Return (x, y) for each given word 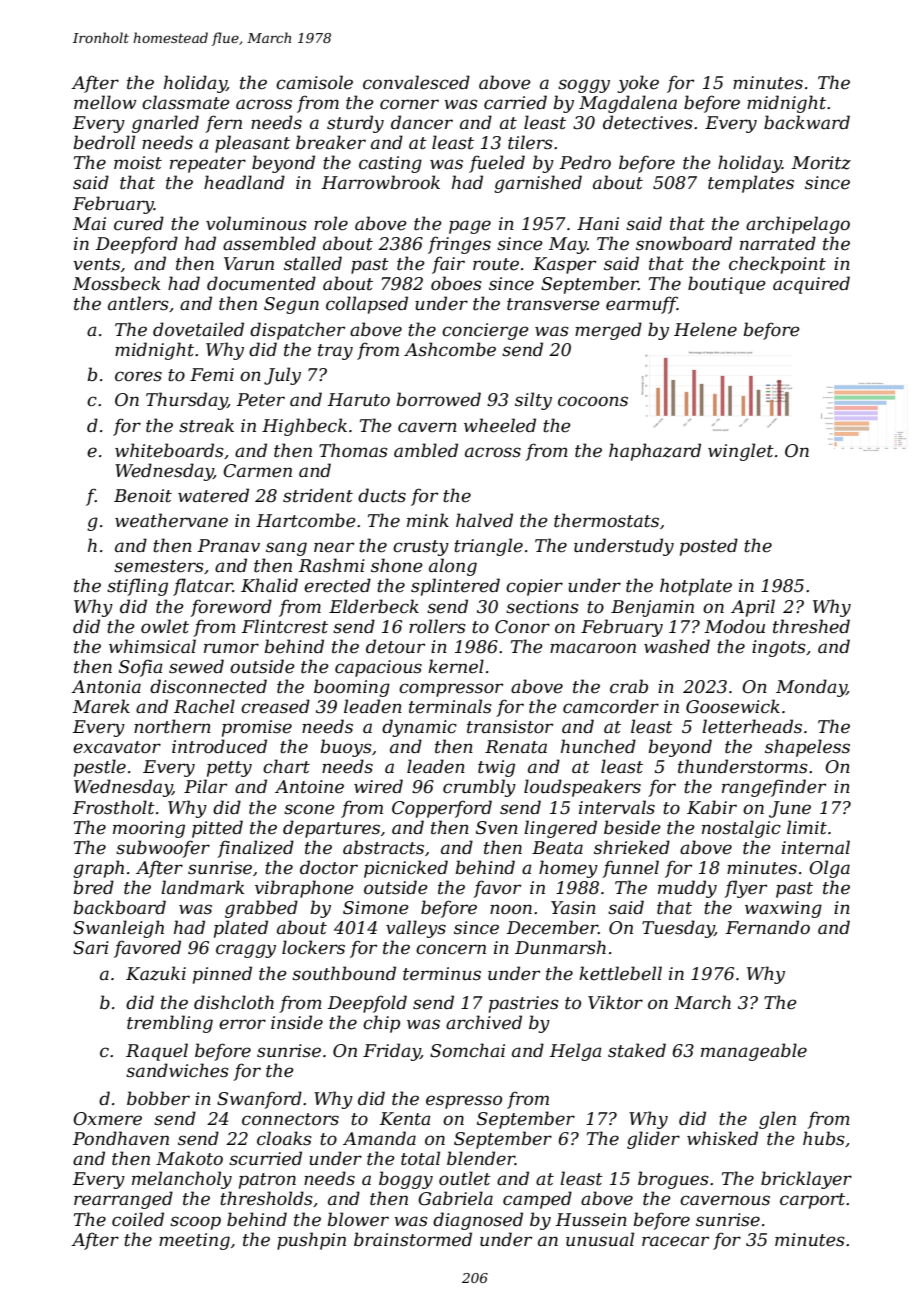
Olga (829, 869)
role (331, 223)
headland (244, 182)
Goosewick (733, 706)
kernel (456, 666)
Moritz (821, 163)
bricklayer (806, 1180)
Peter (261, 400)
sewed (196, 666)
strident (318, 495)
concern (451, 949)
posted (709, 547)
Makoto (189, 1158)
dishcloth (234, 1002)
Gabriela (455, 1198)
